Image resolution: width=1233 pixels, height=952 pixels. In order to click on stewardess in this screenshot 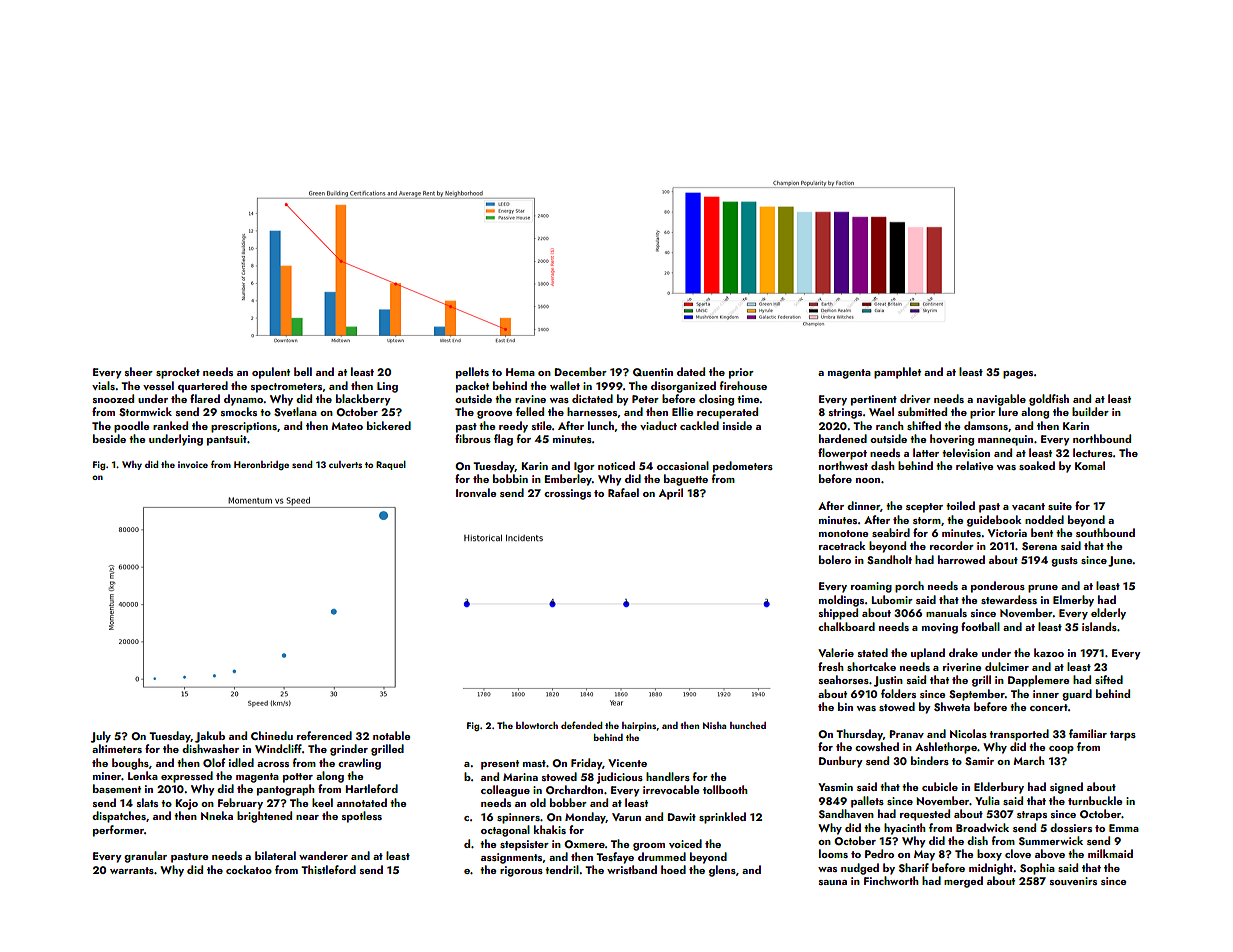, I will do `click(1009, 599)`.
